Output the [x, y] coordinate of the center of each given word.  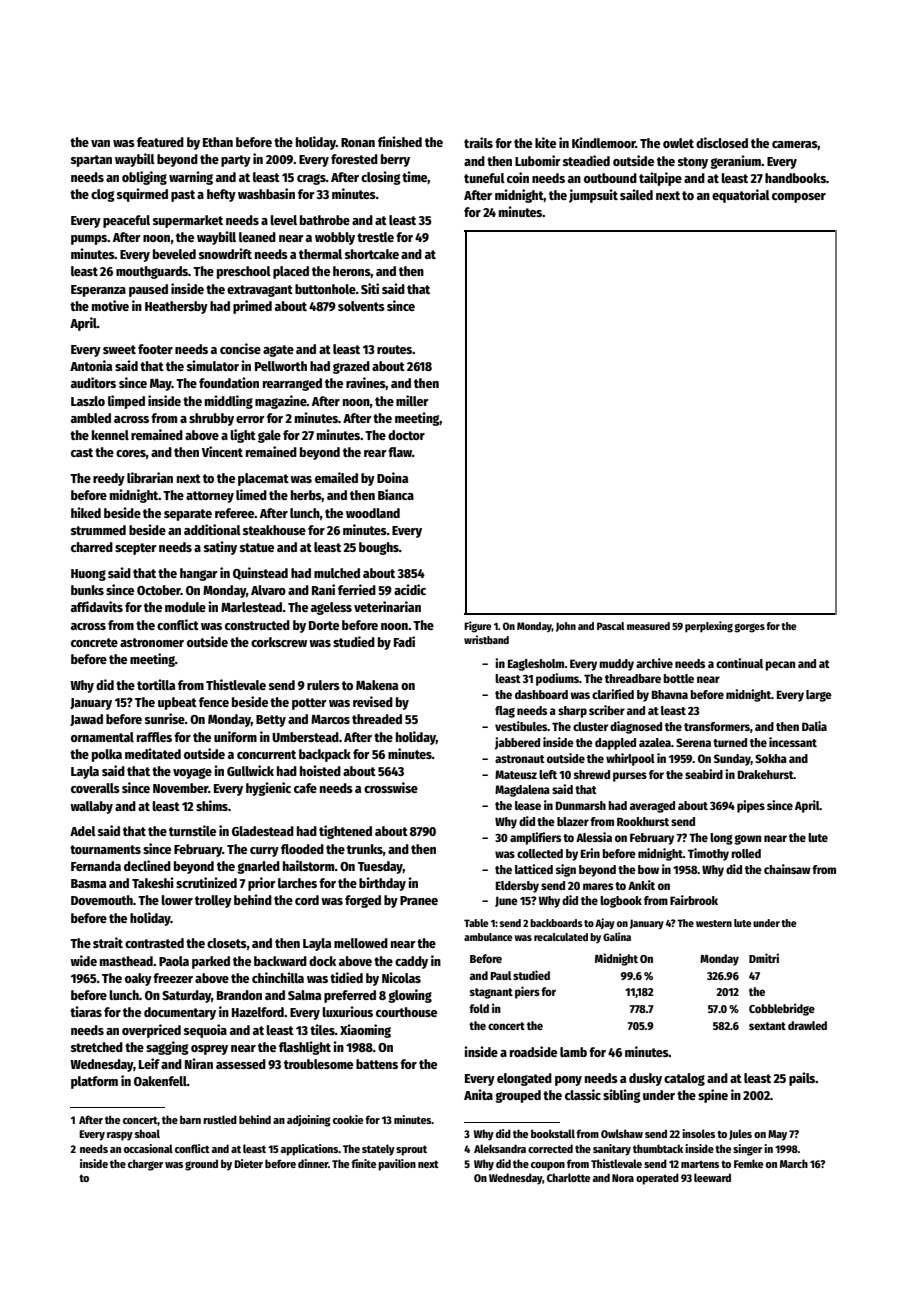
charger [145, 1165]
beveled [174, 254]
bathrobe [325, 220]
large [819, 696]
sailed [636, 194]
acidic [410, 589]
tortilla [156, 684]
